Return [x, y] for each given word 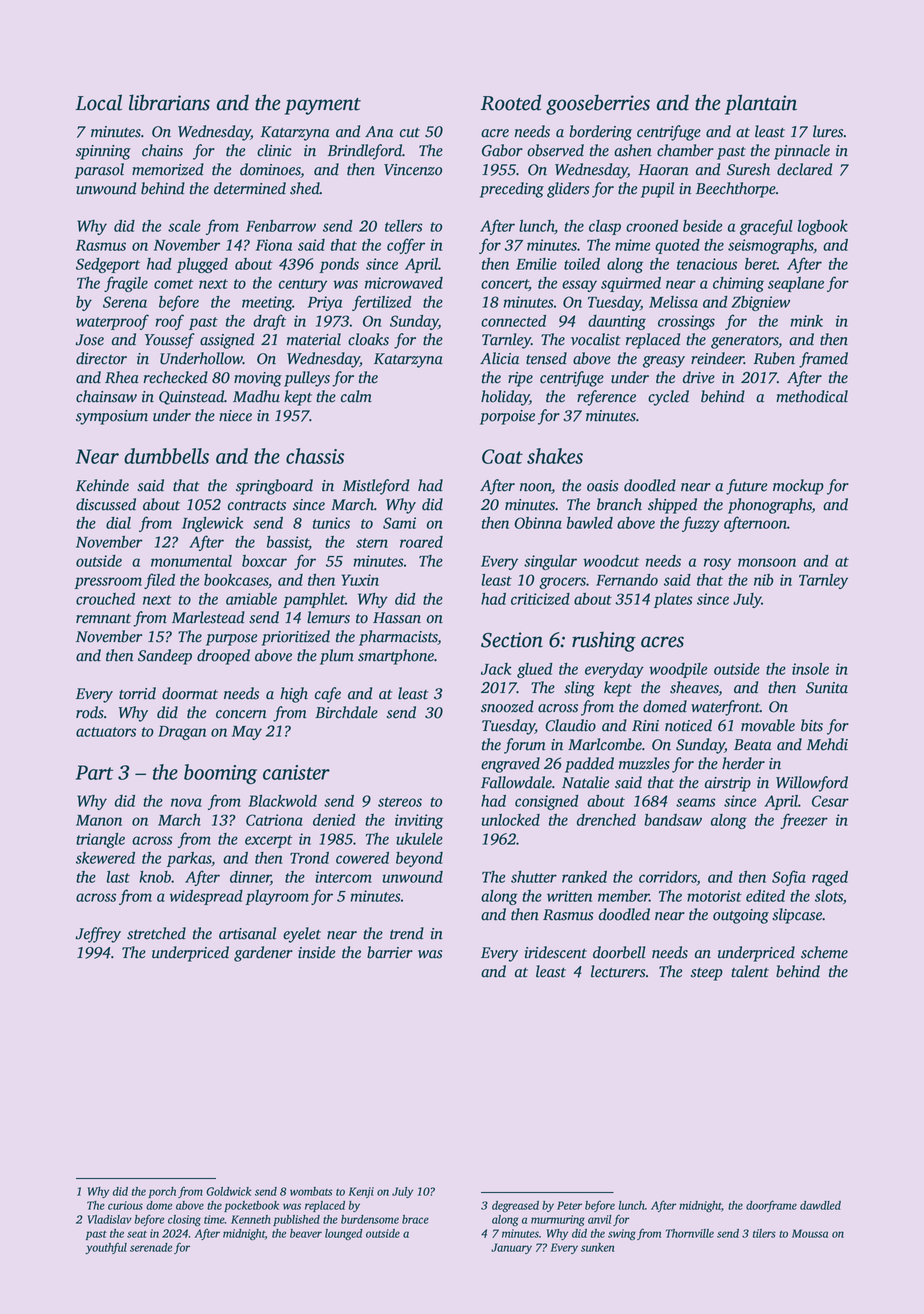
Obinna [538, 523]
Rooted [511, 102]
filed [159, 581]
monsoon [767, 562]
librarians [169, 102]
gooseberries [598, 104]
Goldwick [228, 1191]
